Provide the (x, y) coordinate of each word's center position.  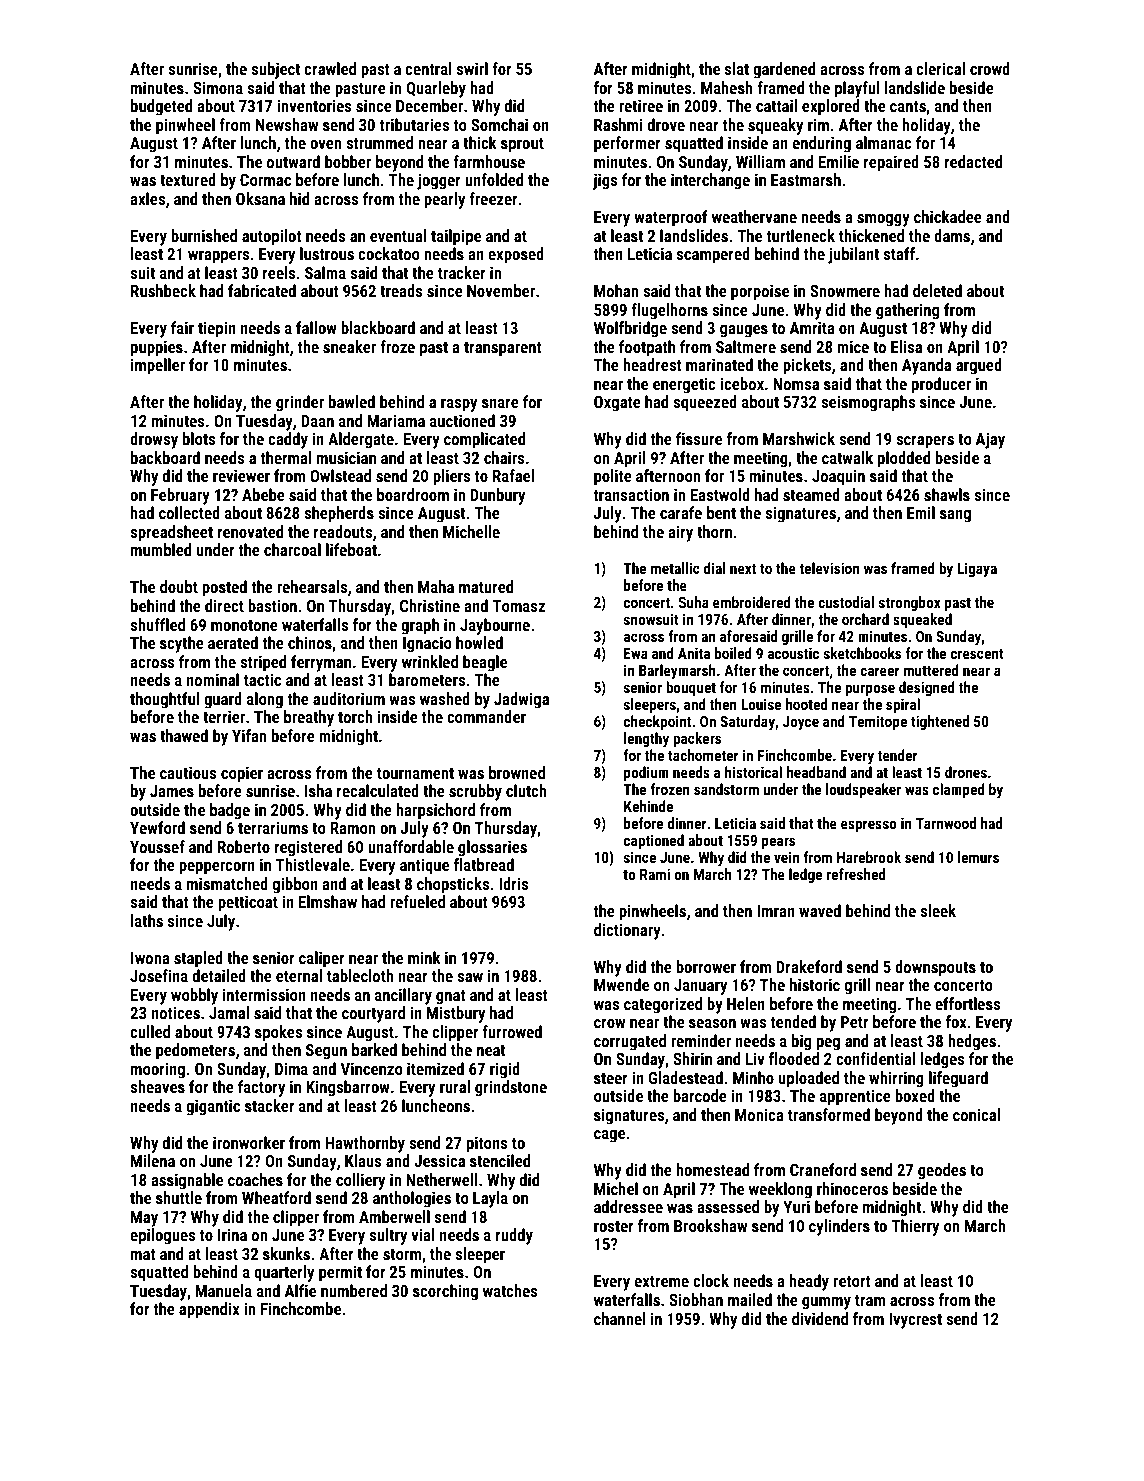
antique (424, 866)
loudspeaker (863, 790)
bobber (348, 161)
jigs (605, 181)
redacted (973, 161)
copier (242, 774)
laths (147, 920)
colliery (360, 1181)
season (712, 1023)
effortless (967, 1003)
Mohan (616, 290)
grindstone (511, 1088)
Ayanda (926, 366)
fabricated (262, 290)
